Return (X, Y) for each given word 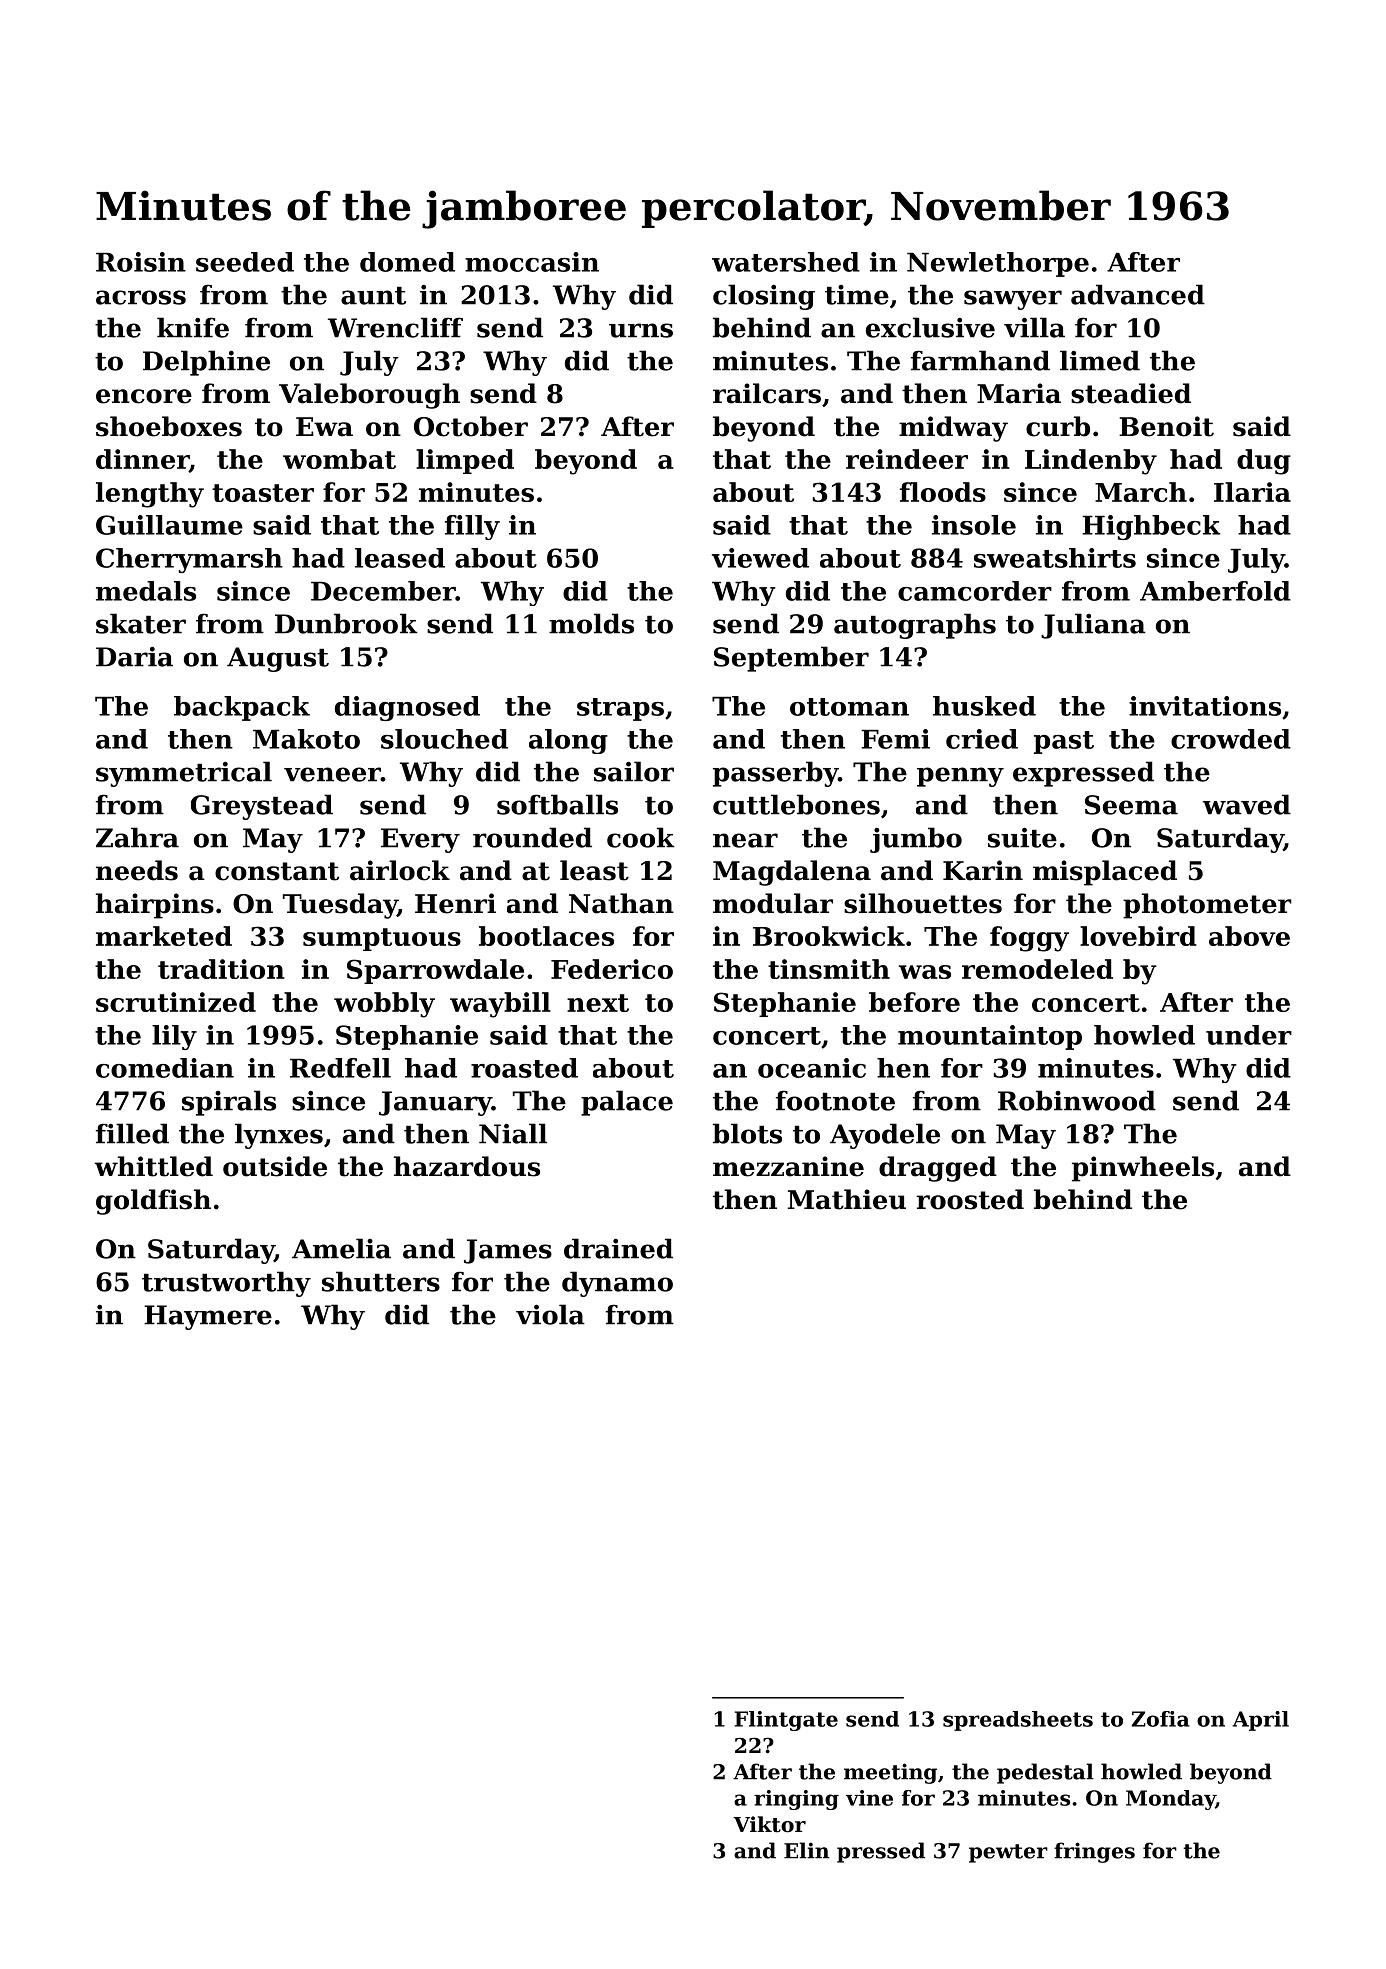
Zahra (137, 837)
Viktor (769, 1824)
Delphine (206, 363)
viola (550, 1314)
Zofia (1161, 1719)
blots (747, 1133)
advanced (1138, 294)
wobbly (384, 1005)
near (745, 840)
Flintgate (786, 1721)
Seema (1131, 805)
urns (641, 330)
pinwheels (1143, 1169)
